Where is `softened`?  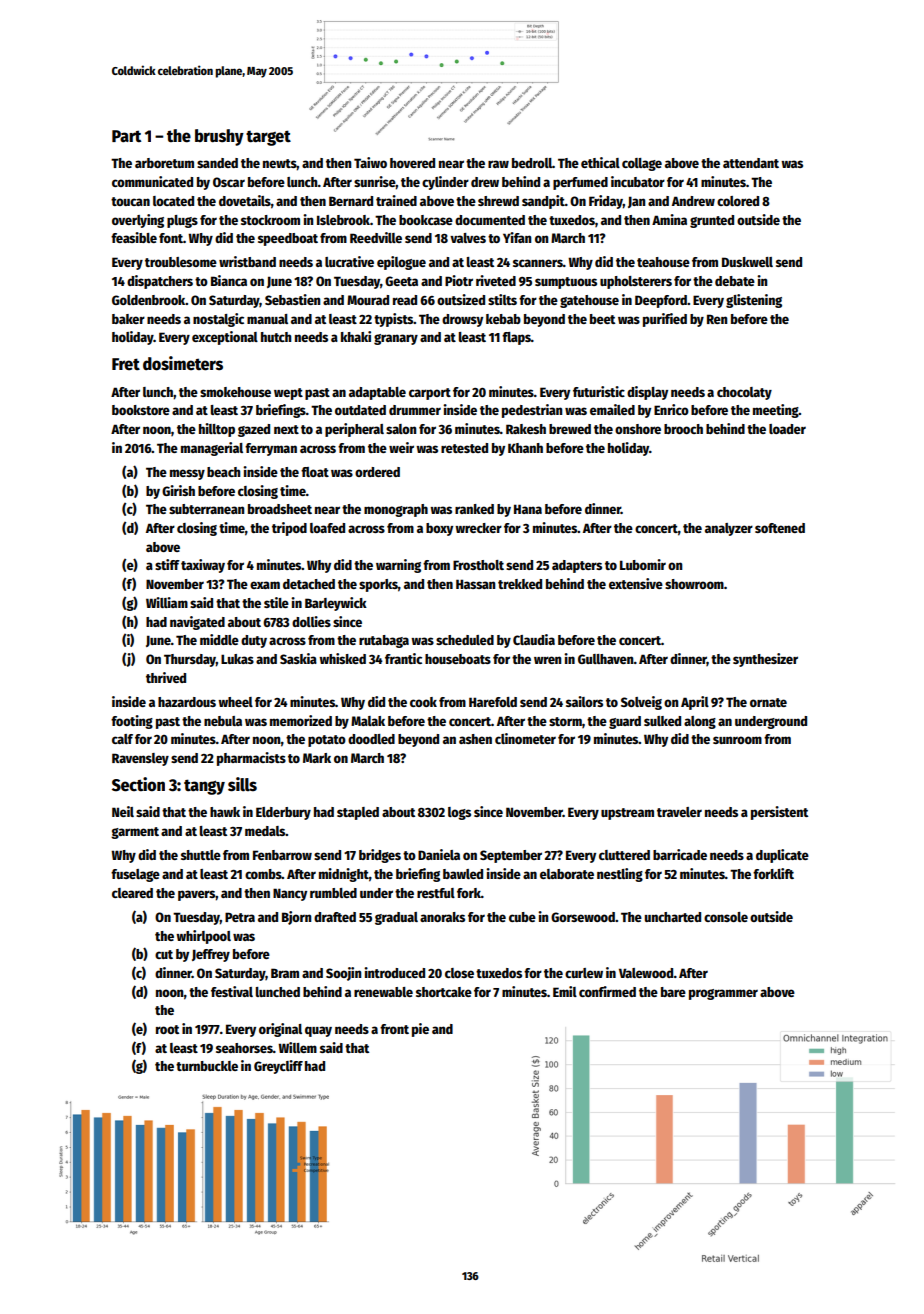 softened is located at coordinates (780, 528).
